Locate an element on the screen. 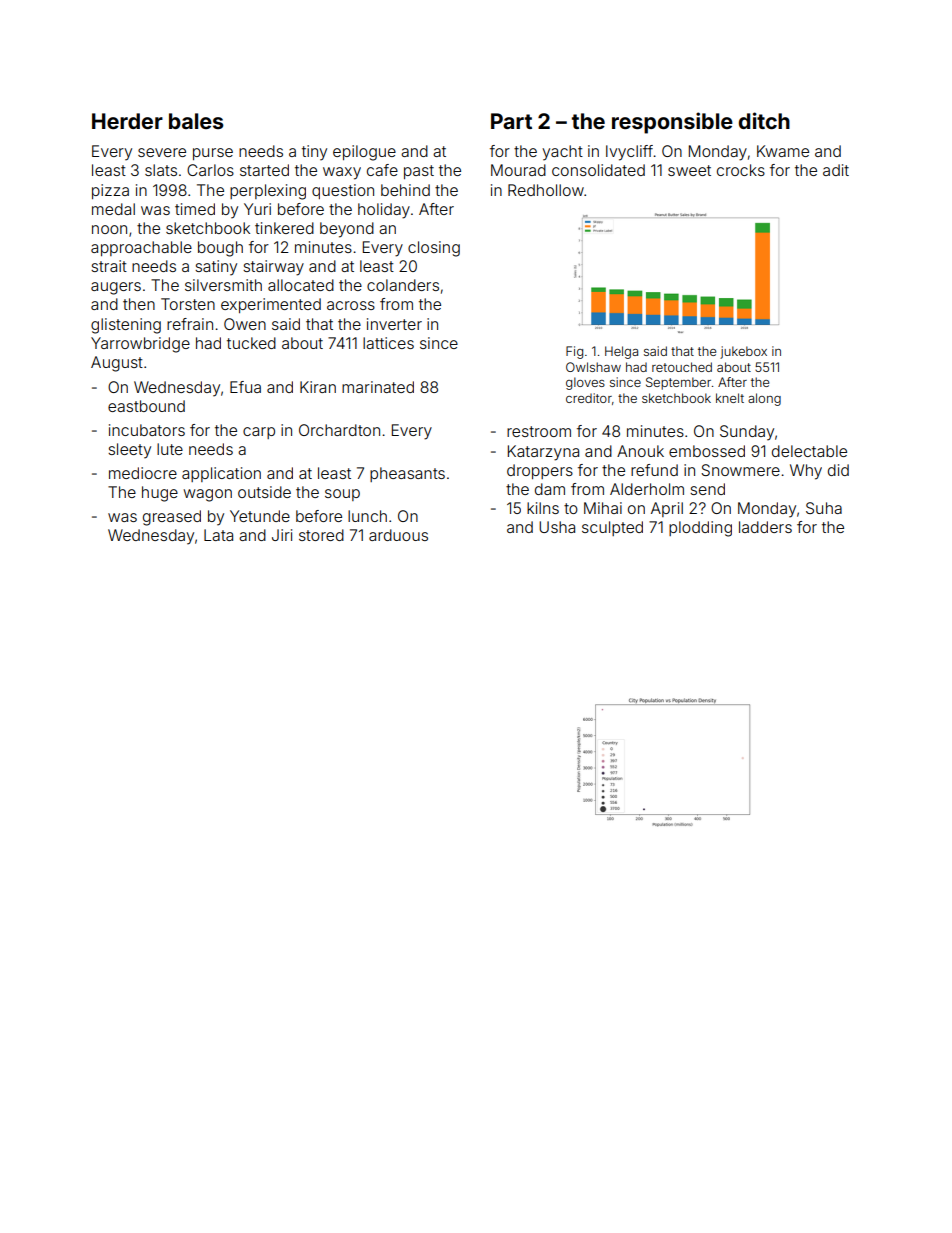  beyond is located at coordinates (347, 230).
